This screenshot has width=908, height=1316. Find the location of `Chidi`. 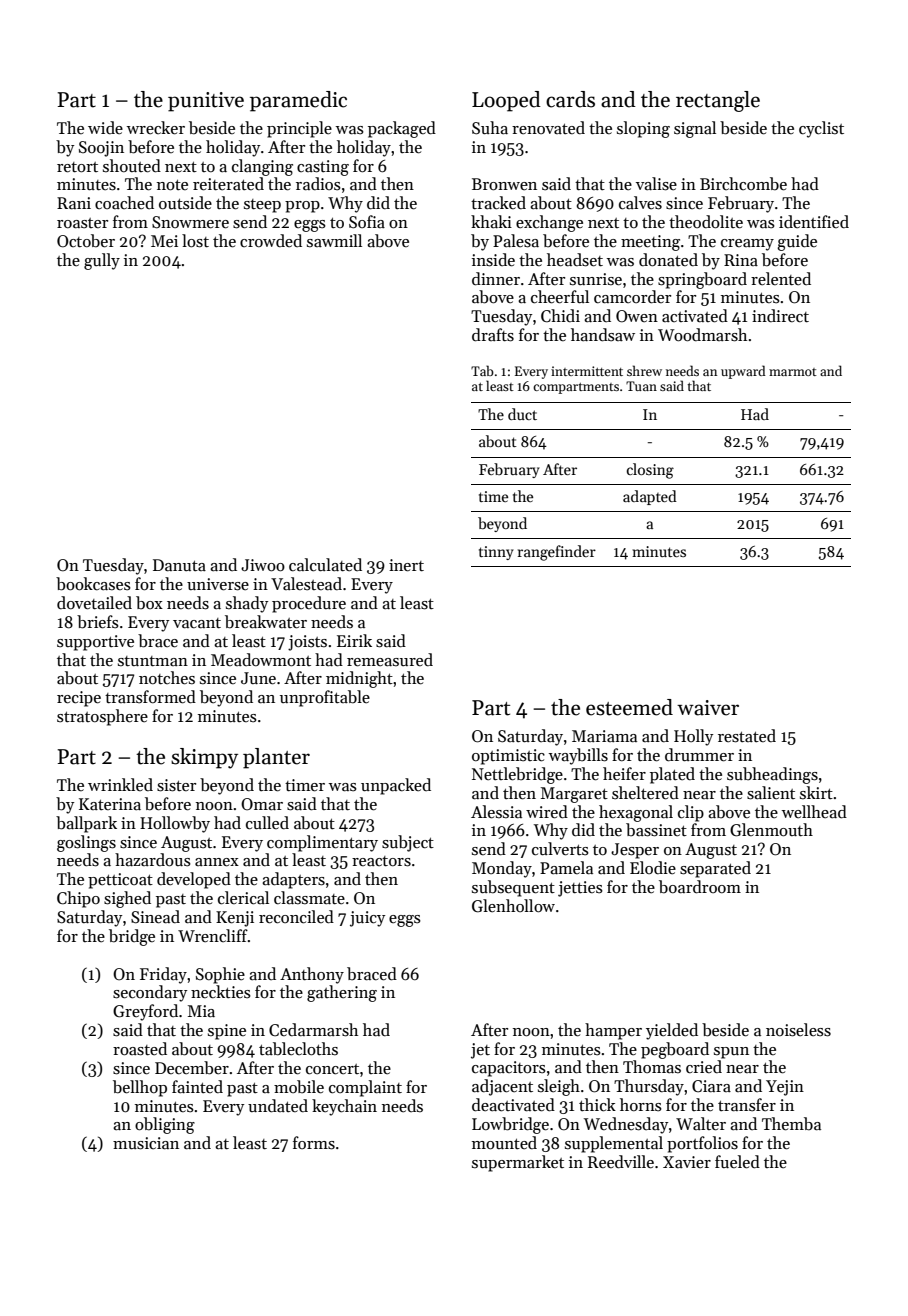

Chidi is located at coordinates (560, 316).
